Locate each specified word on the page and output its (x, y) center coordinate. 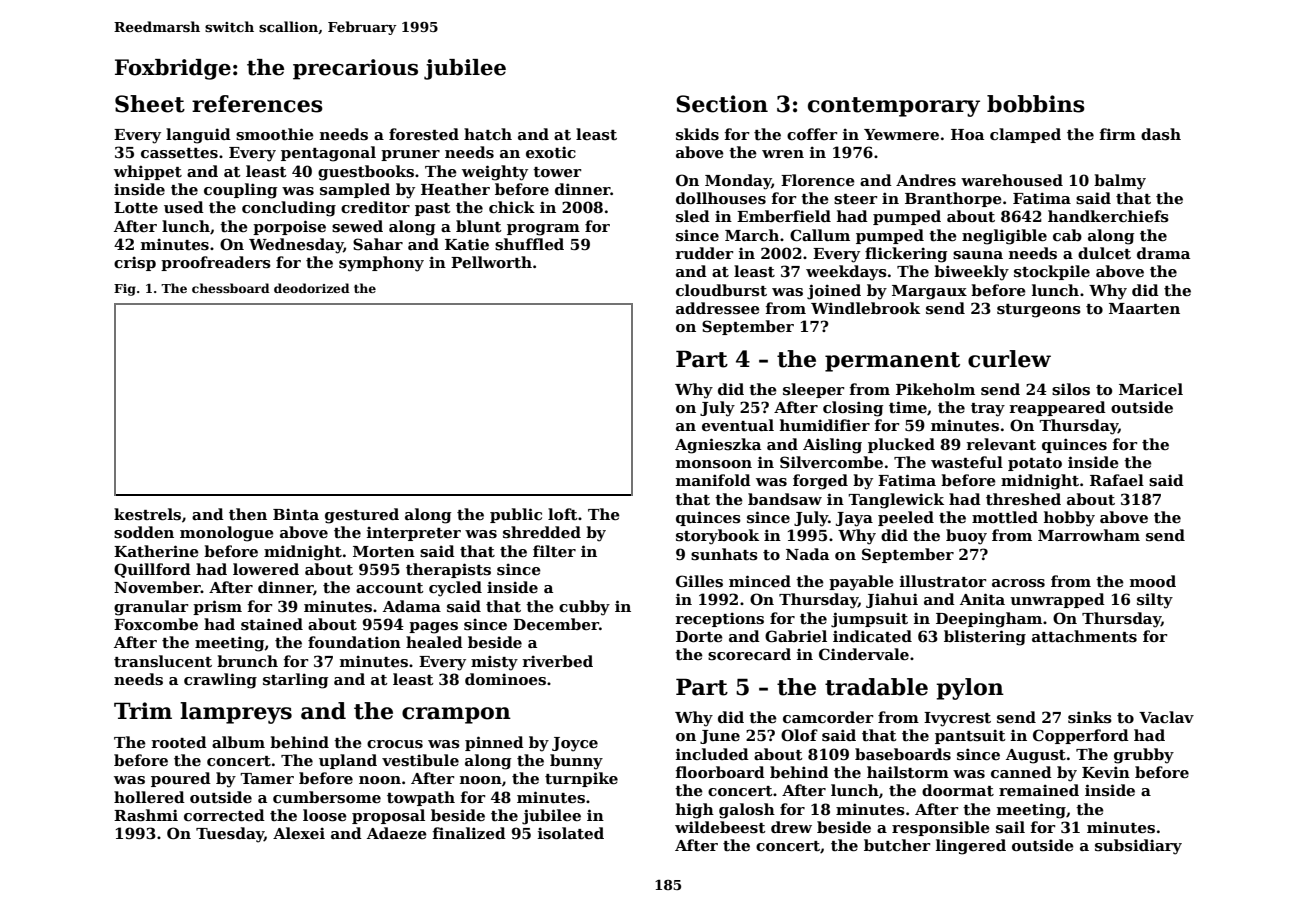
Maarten (1144, 308)
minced (760, 581)
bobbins (1036, 104)
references (257, 104)
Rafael (1117, 480)
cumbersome (327, 797)
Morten (384, 551)
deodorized (312, 288)
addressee (718, 308)
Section (722, 104)
